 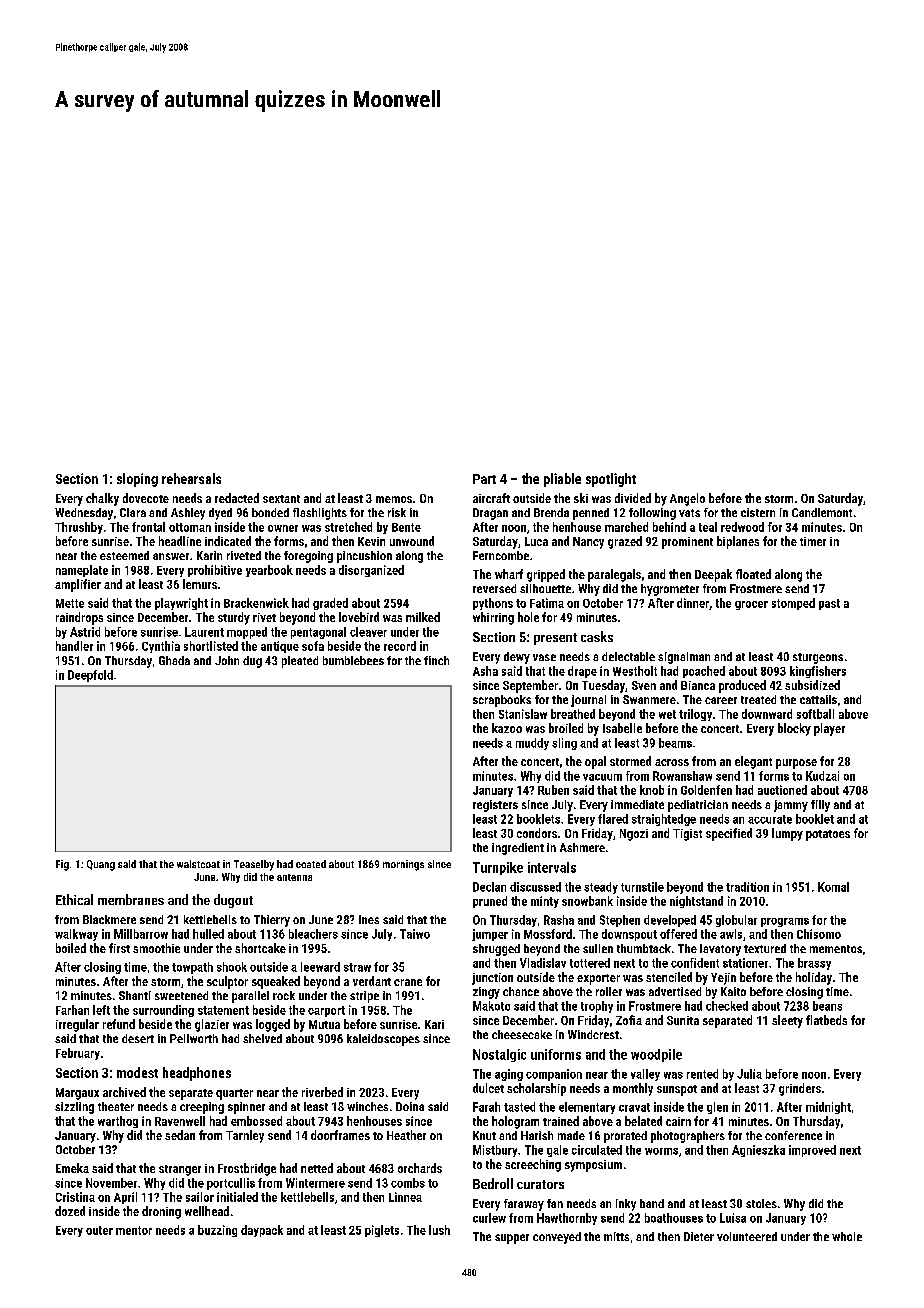 I want to click on dozed, so click(x=70, y=1211).
